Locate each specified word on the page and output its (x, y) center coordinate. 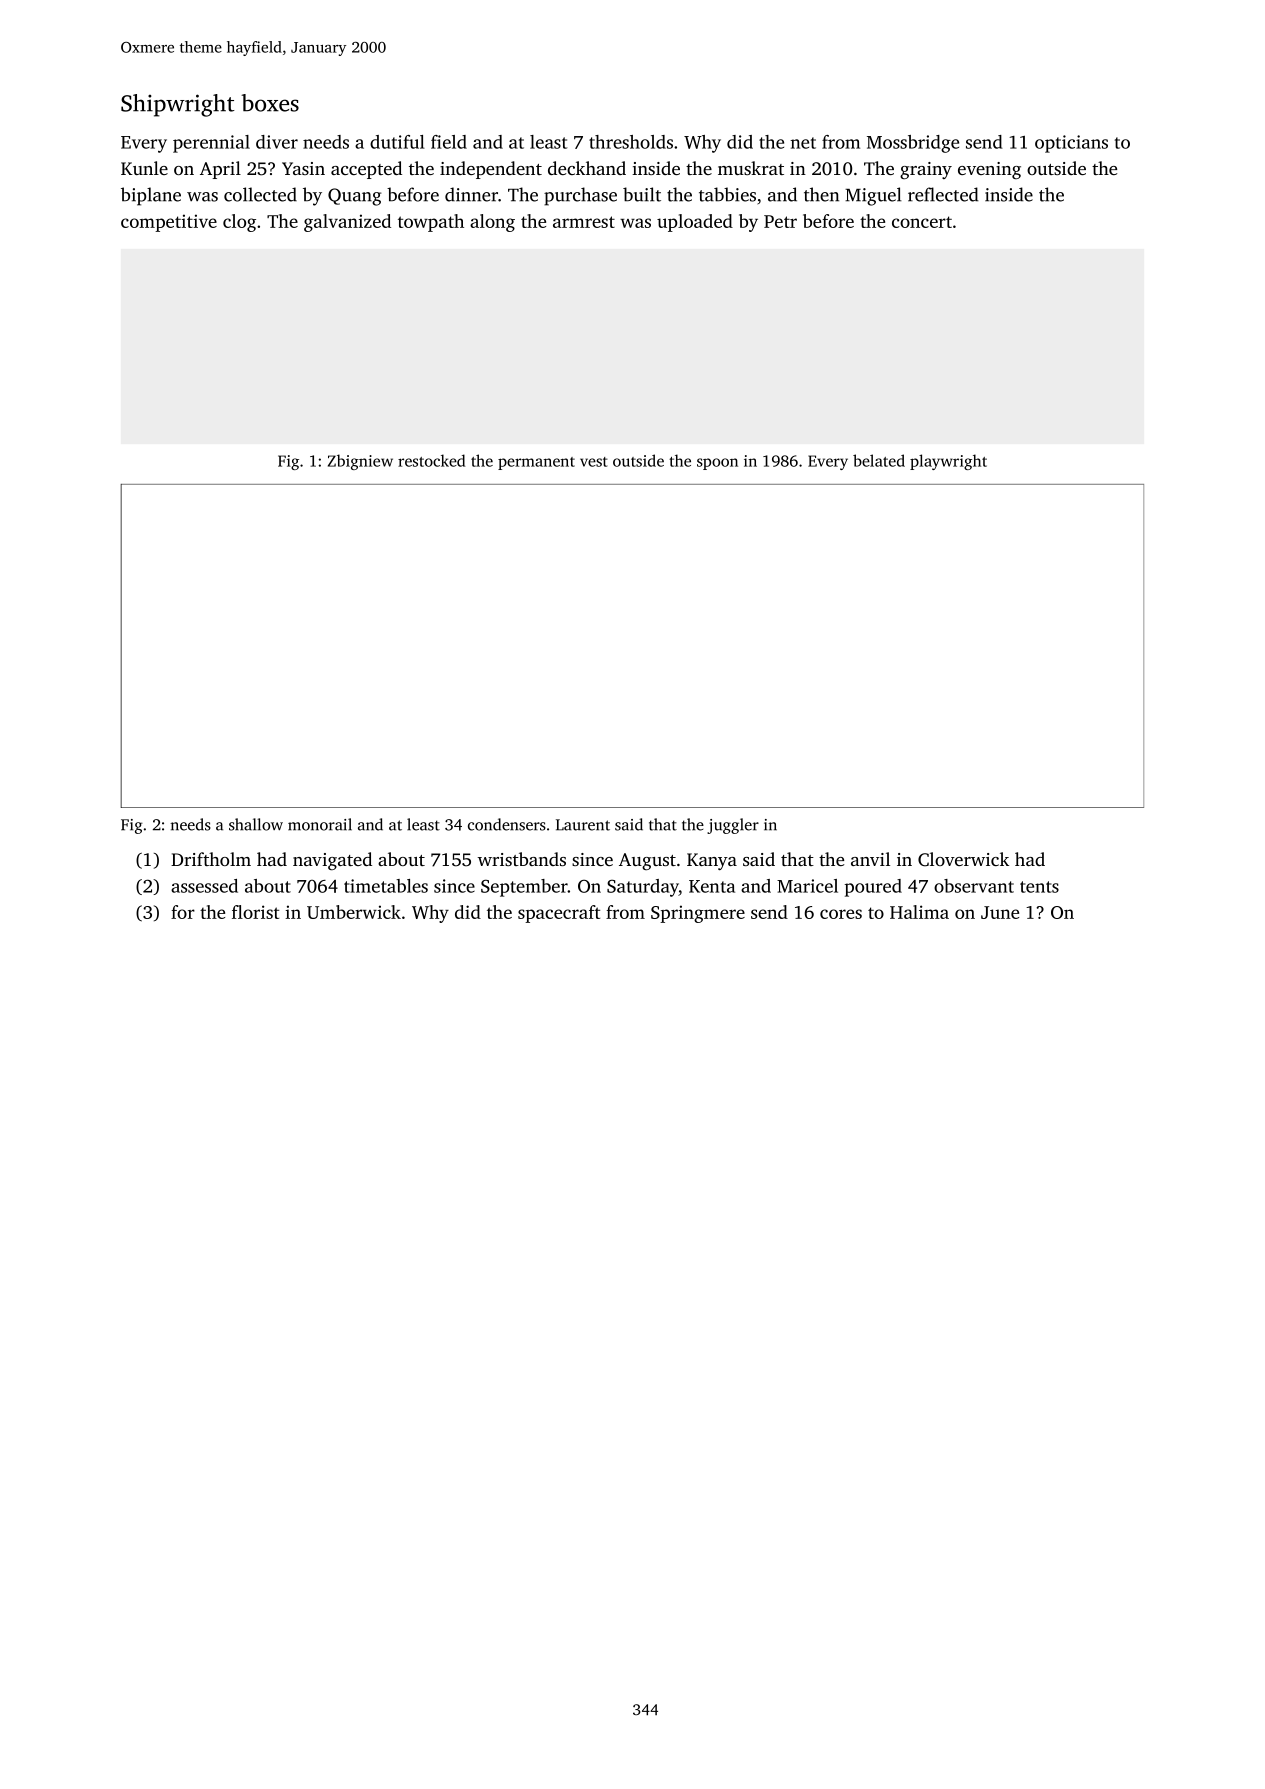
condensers (507, 824)
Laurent (583, 825)
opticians (1071, 144)
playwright (948, 462)
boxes (270, 103)
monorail (320, 824)
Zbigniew (360, 462)
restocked (431, 460)
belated (879, 460)
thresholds (631, 142)
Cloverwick (963, 859)
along (492, 223)
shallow (256, 824)
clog (239, 223)
